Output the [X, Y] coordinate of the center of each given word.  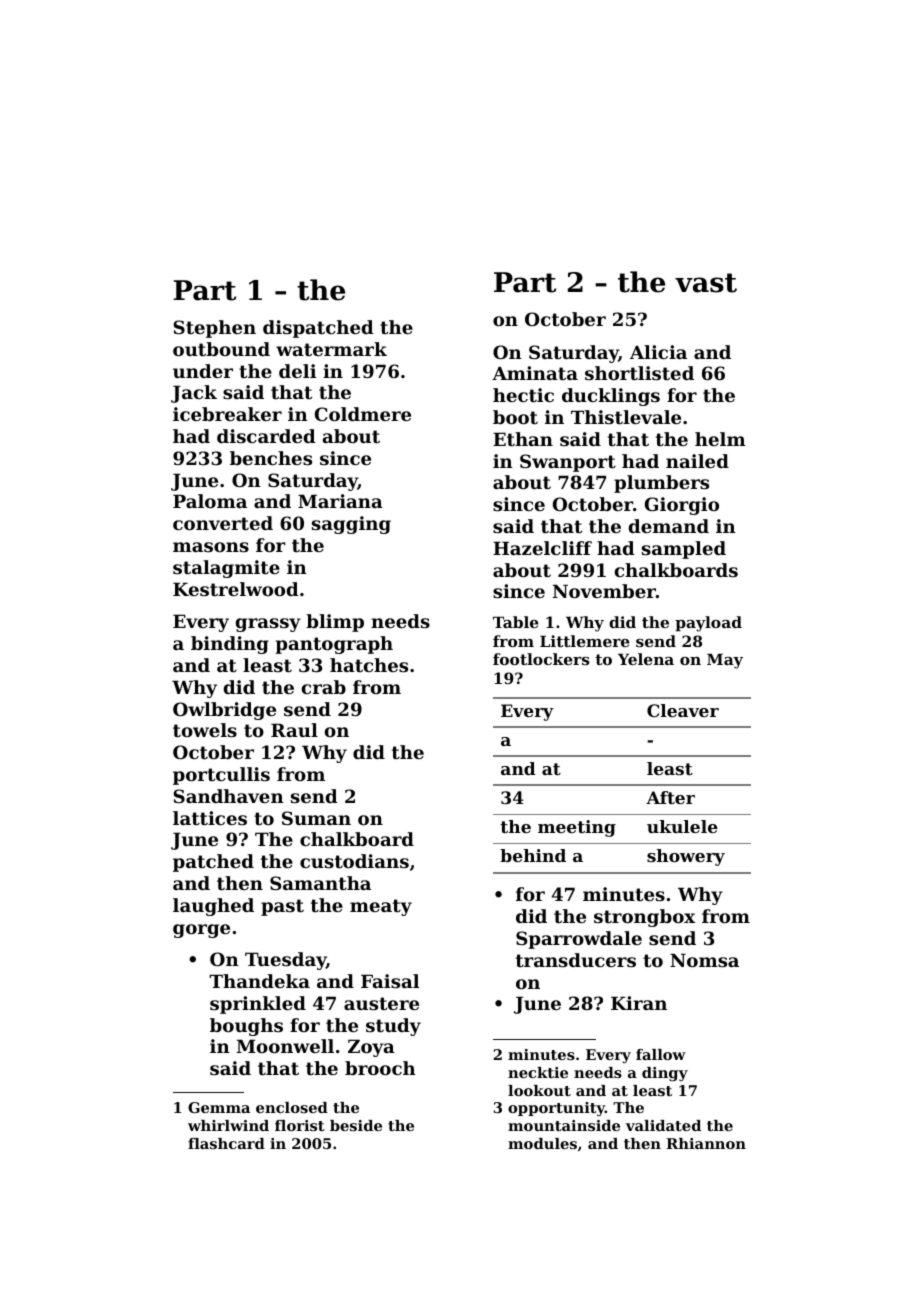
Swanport [568, 463]
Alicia [658, 352]
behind [533, 855]
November [604, 591]
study [393, 1027]
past [282, 907]
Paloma [210, 501]
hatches [369, 665]
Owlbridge [224, 711]
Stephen [214, 329]
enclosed [292, 1107]
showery [686, 857]
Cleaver [683, 710]
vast [706, 283]
